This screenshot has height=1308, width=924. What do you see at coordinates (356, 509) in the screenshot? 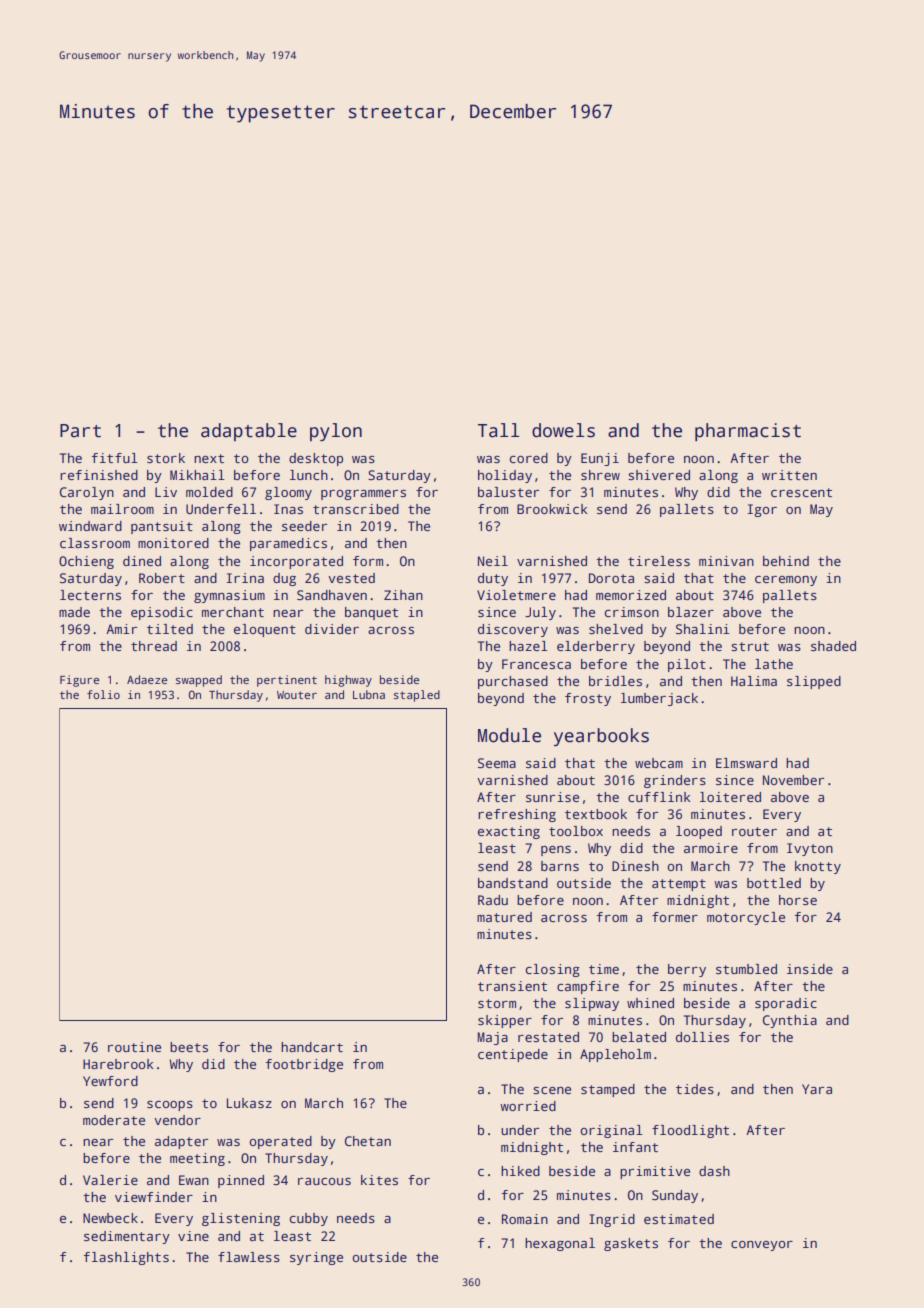
I see `transcribed` at bounding box center [356, 509].
